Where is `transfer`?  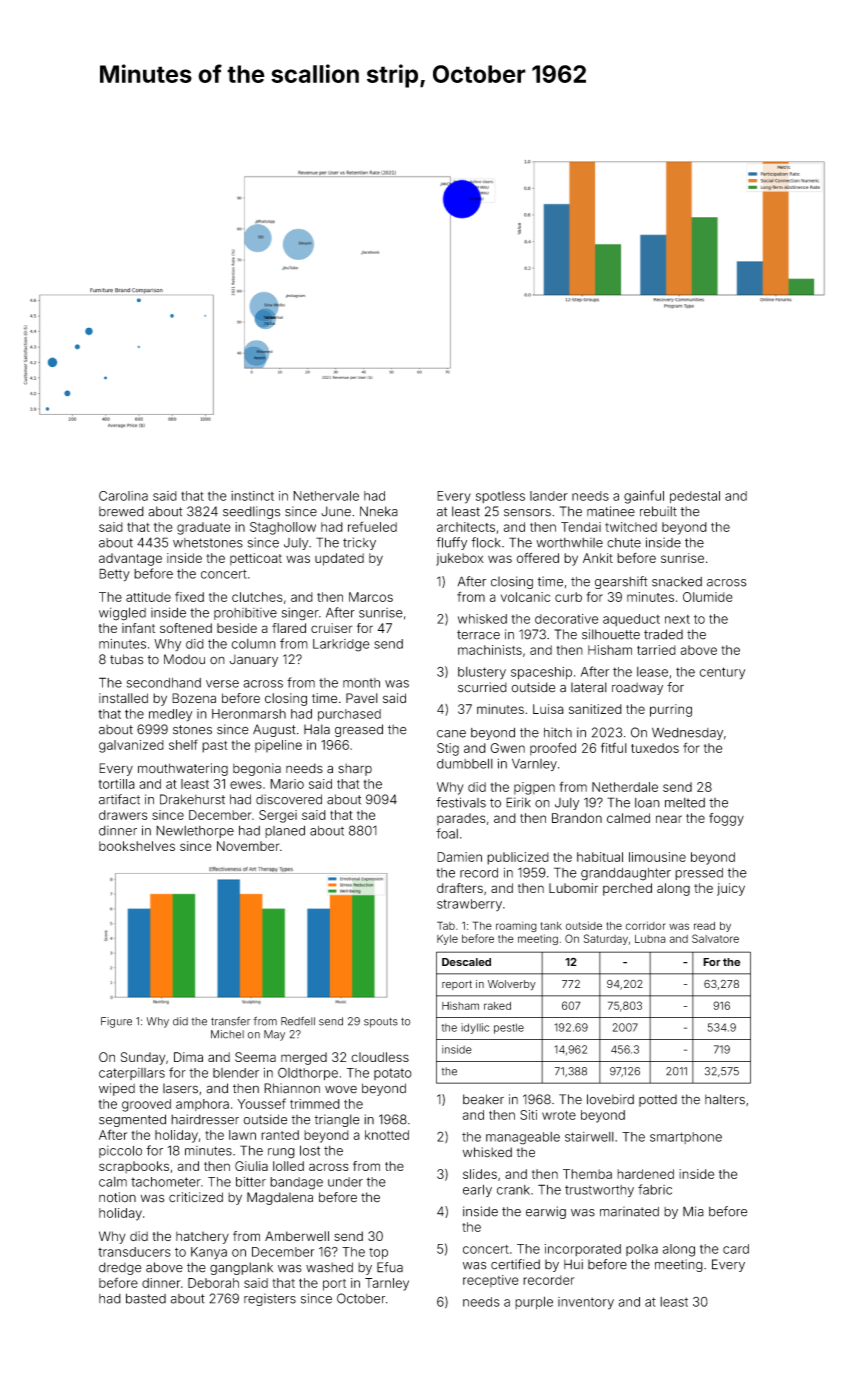 transfer is located at coordinates (230, 1021).
